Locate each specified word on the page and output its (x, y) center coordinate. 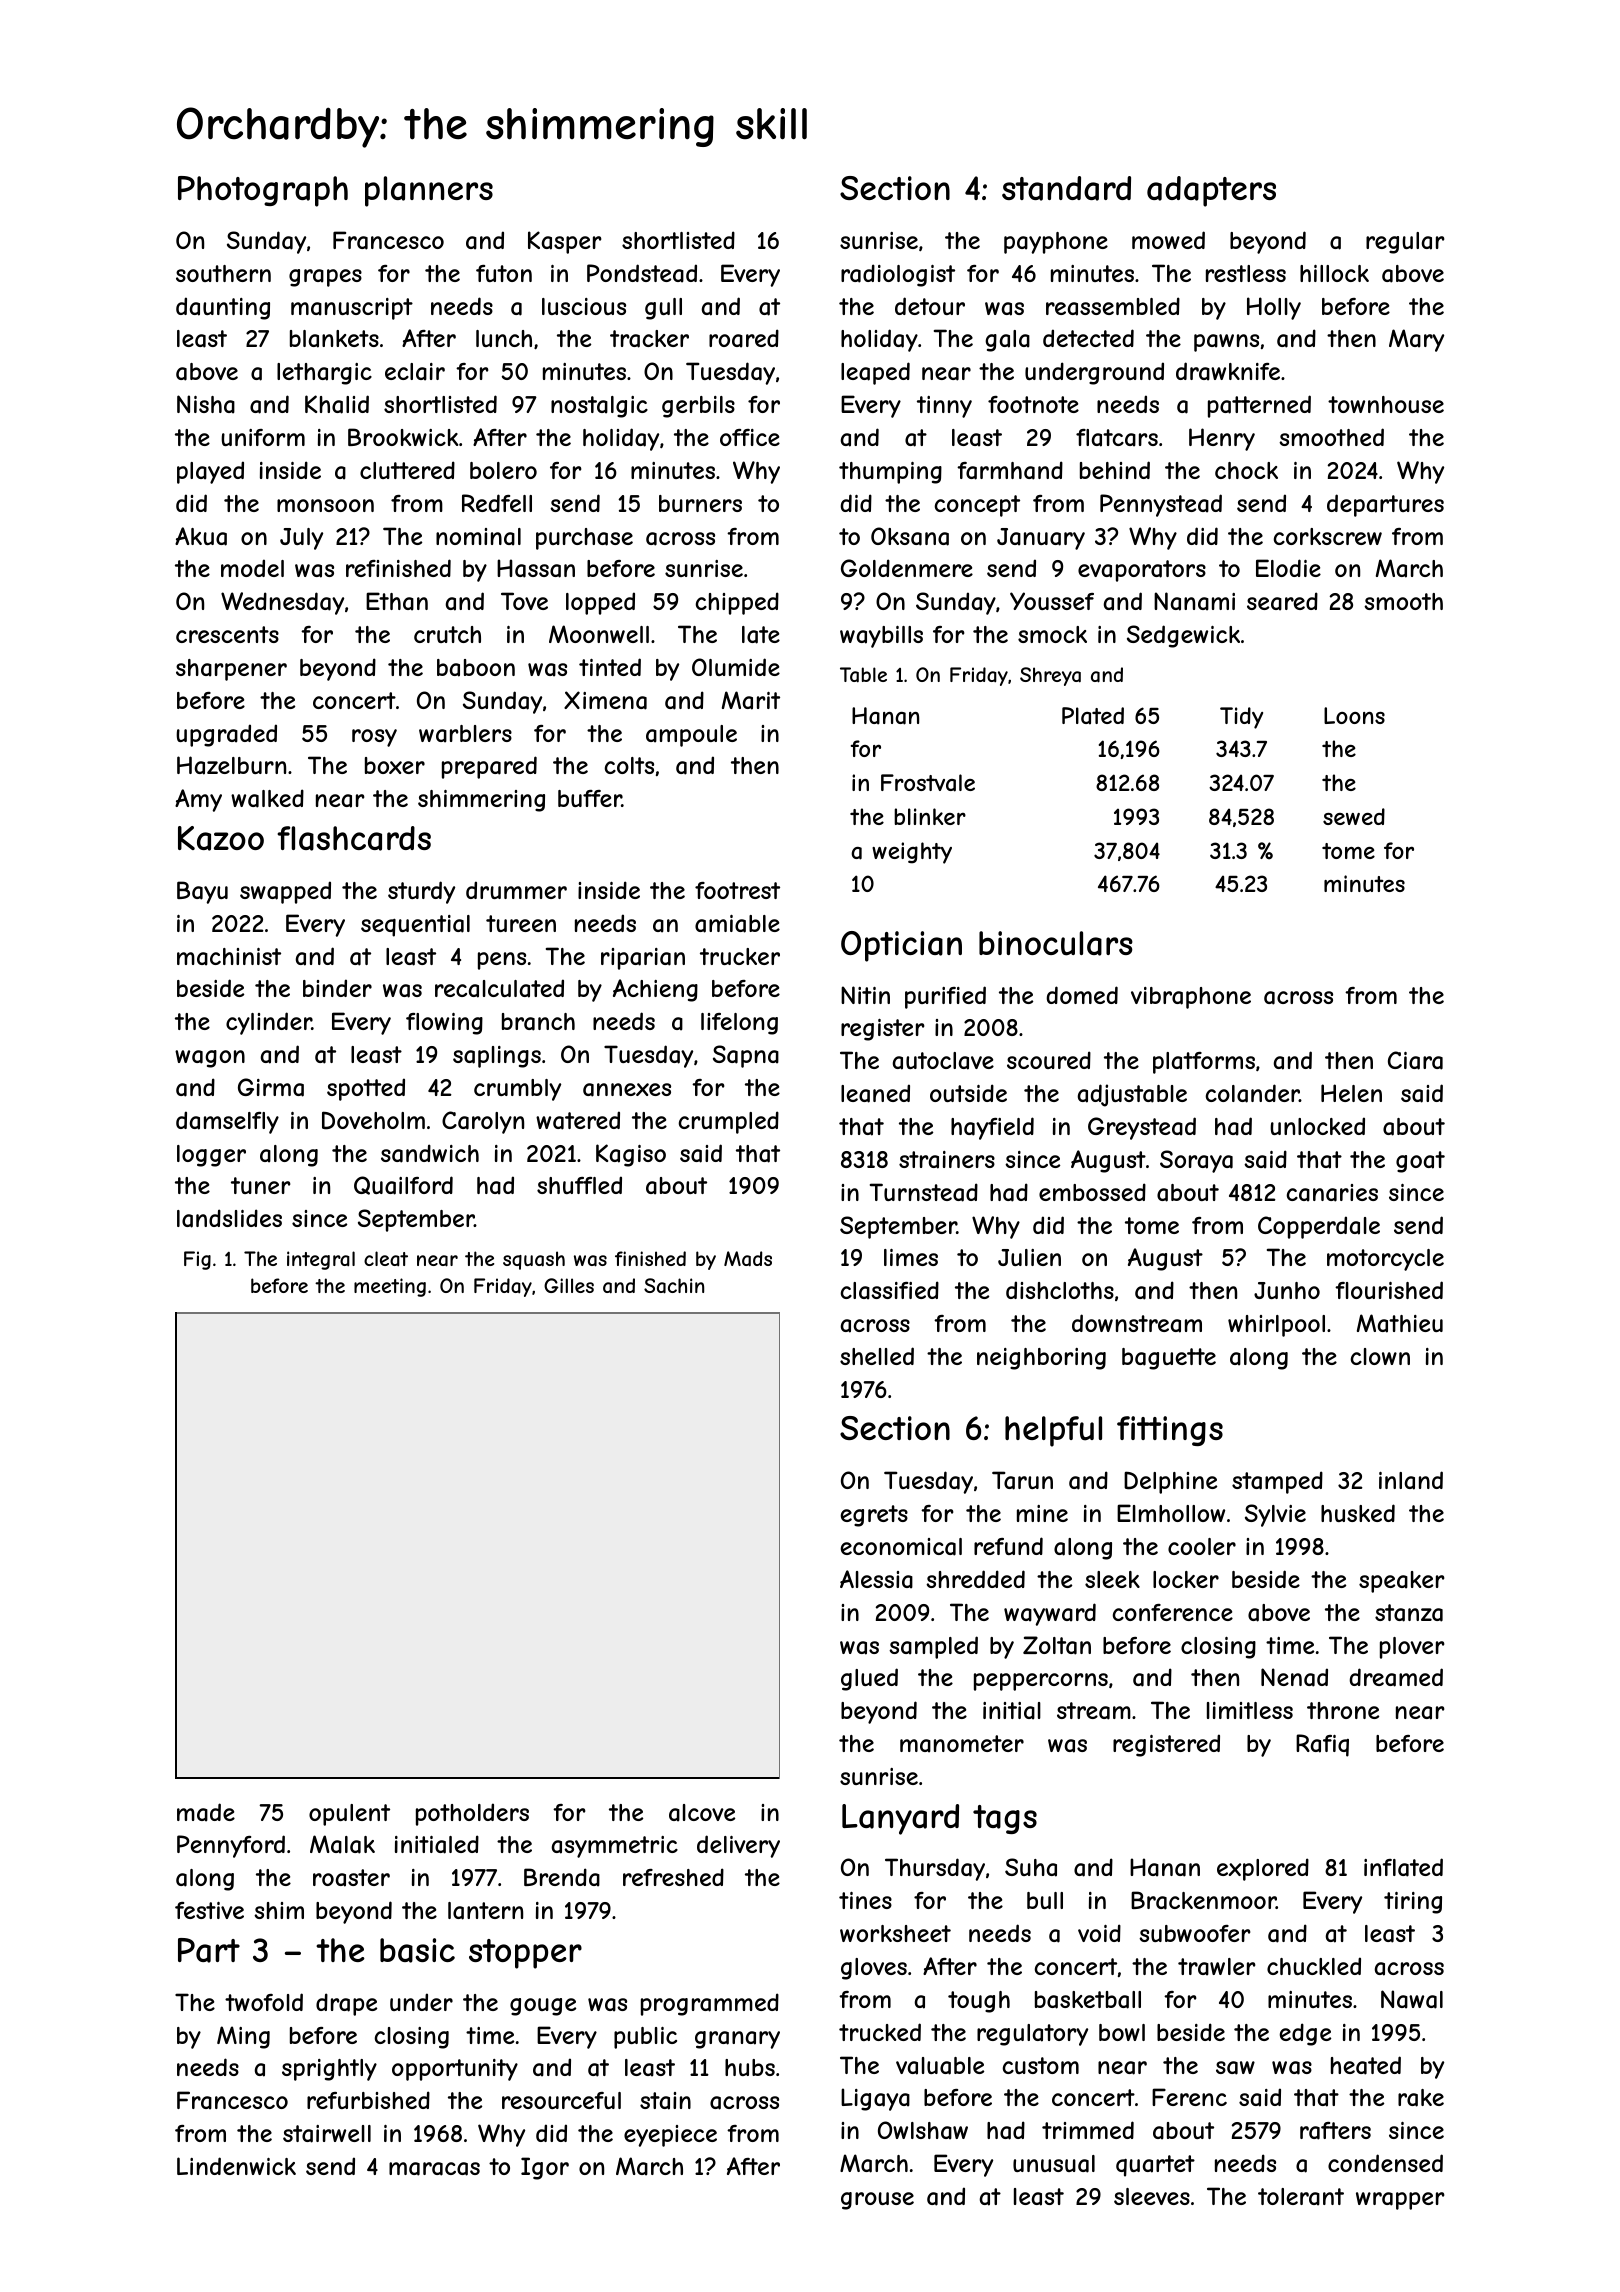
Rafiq (1322, 1745)
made (206, 1812)
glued (869, 1679)
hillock (1334, 273)
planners (429, 191)
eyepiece (670, 2136)
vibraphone (1191, 998)
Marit (751, 700)
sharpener (231, 670)
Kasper (564, 242)
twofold (264, 2002)
